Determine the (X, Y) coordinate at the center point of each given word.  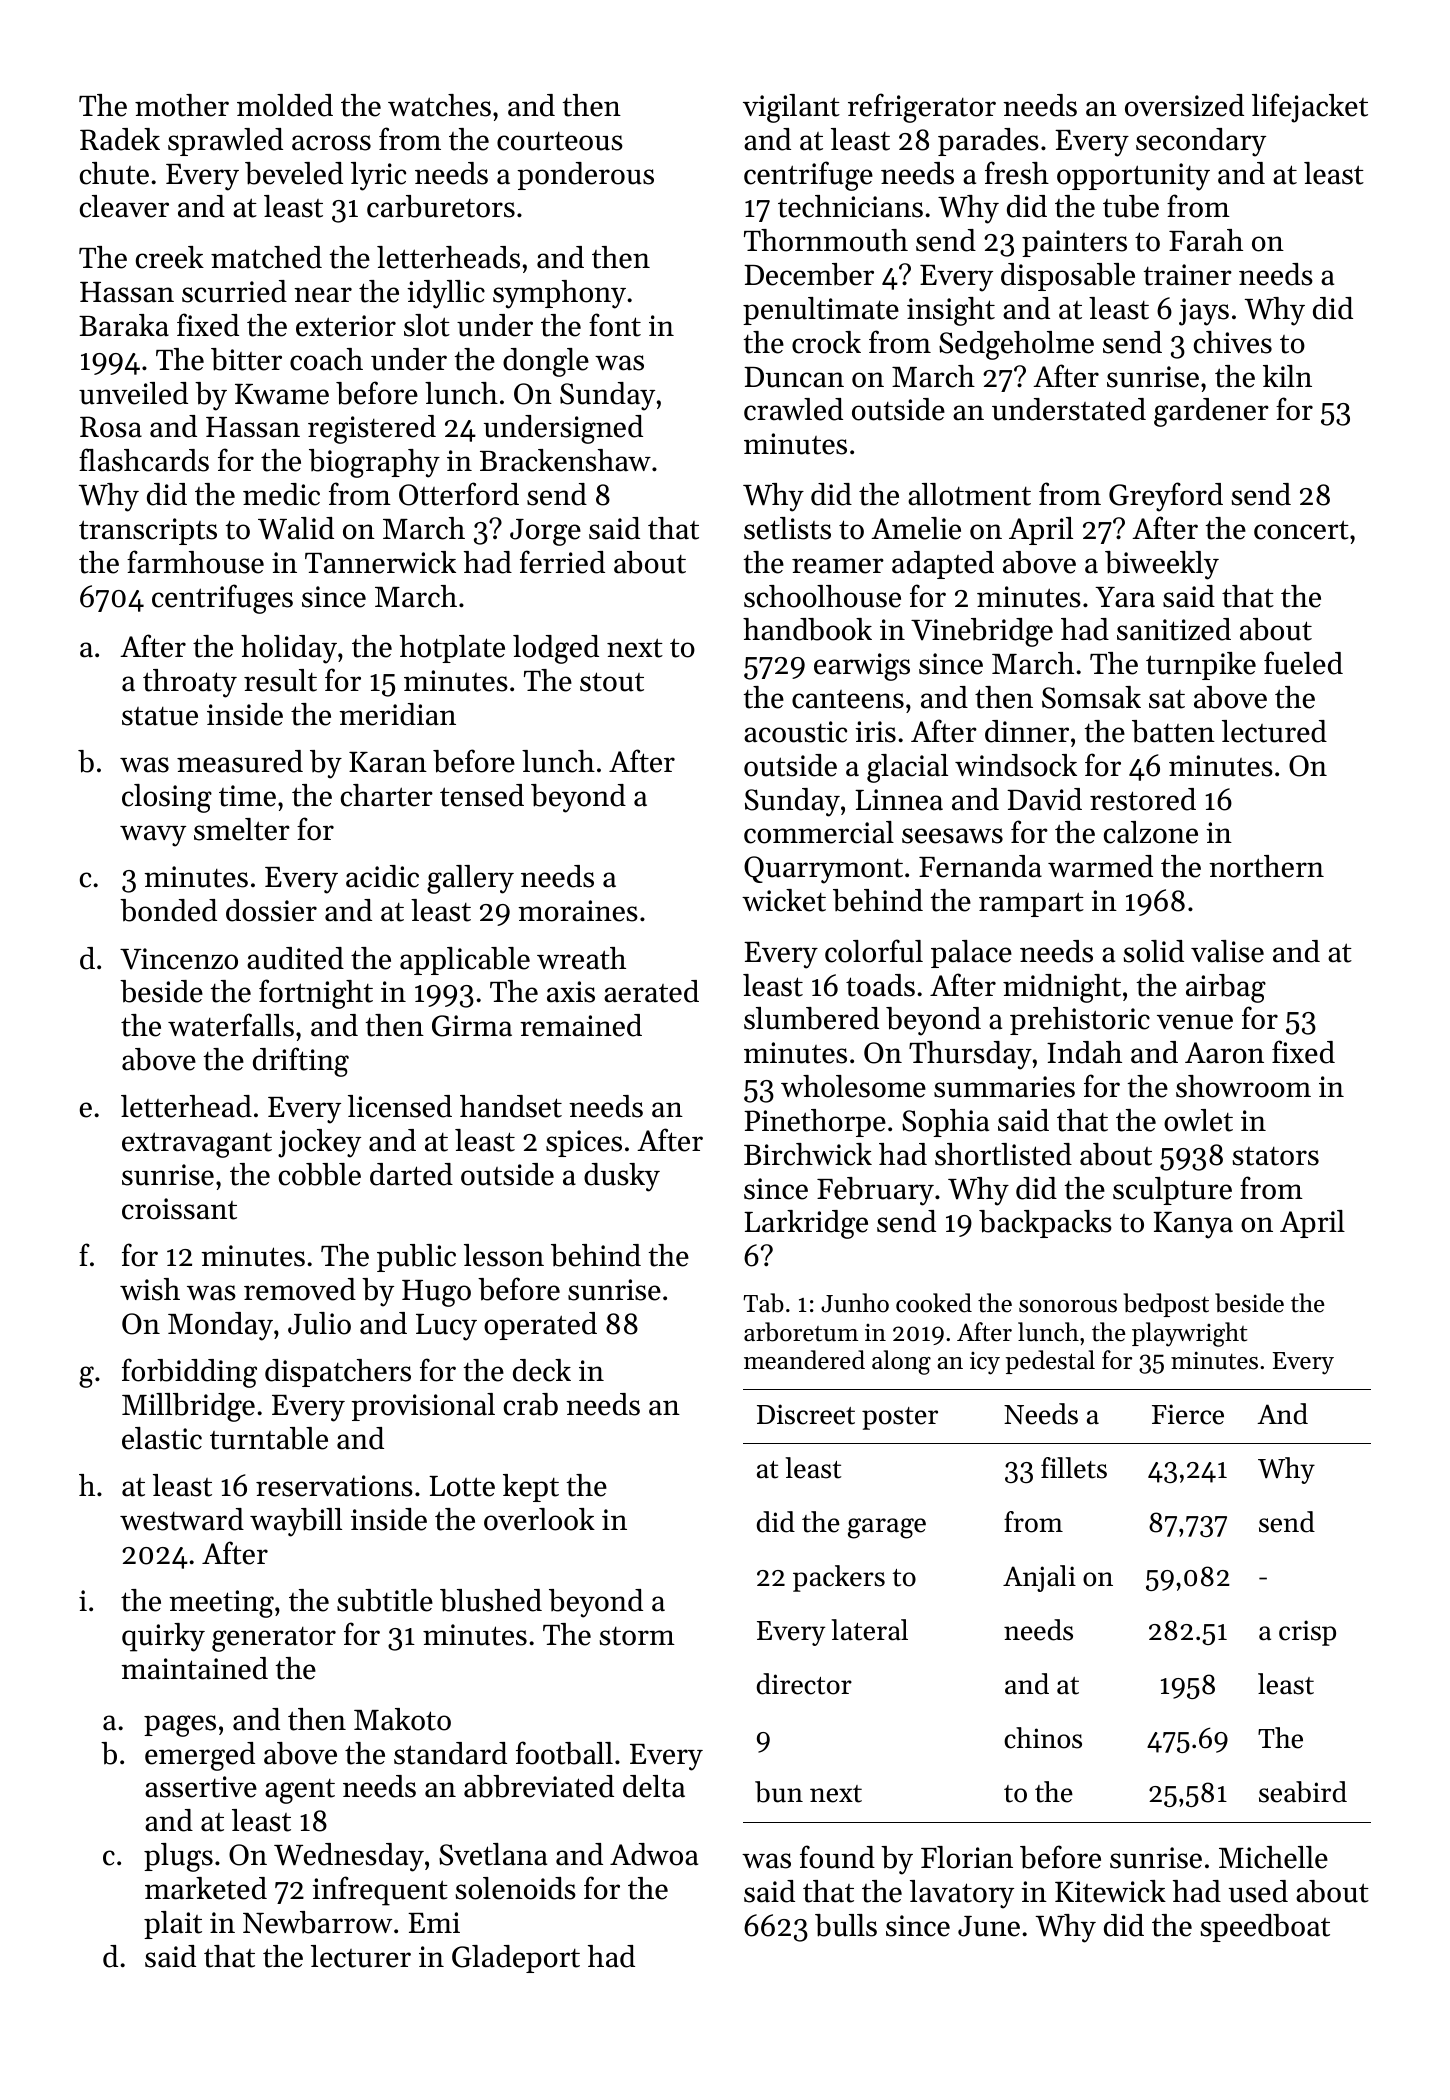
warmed (1100, 866)
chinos (1043, 1738)
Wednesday (349, 1857)
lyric (378, 176)
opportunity (1133, 177)
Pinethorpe (815, 1123)
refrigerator (922, 108)
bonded (168, 910)
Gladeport (516, 1959)
